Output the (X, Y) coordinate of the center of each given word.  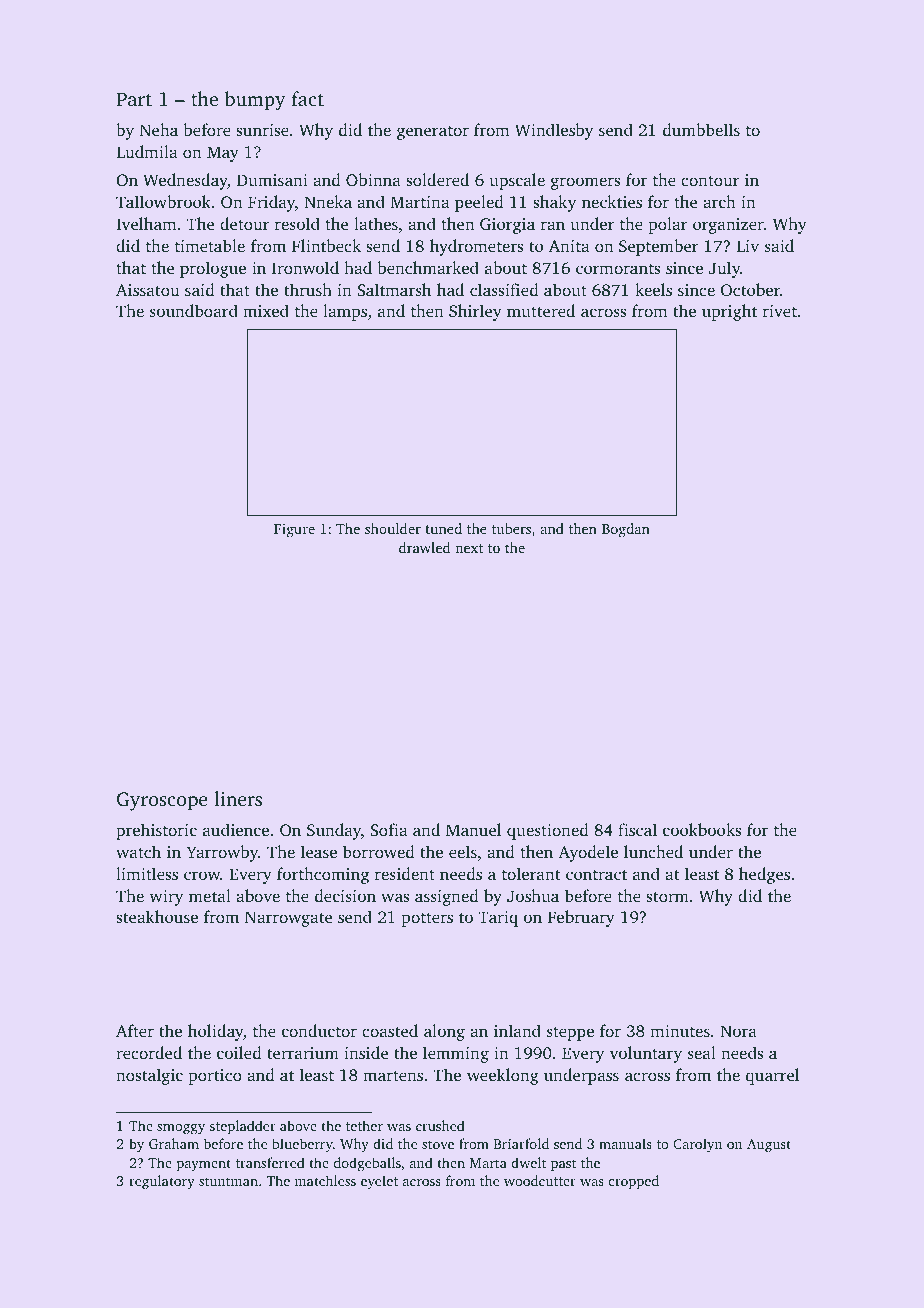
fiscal (637, 829)
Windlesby (554, 131)
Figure (294, 531)
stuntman (228, 1181)
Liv (747, 246)
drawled (424, 547)
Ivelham (146, 223)
